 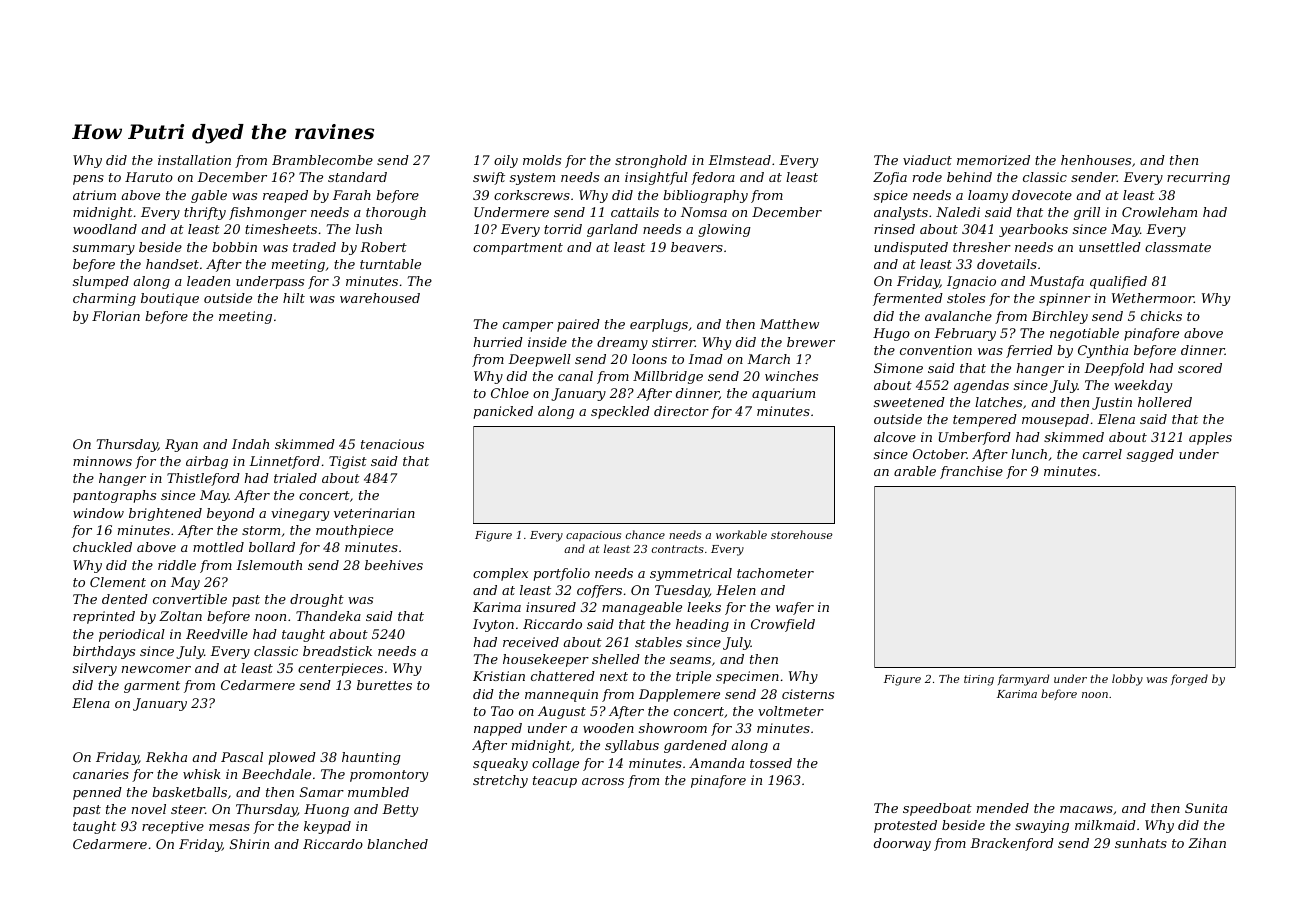 What do you see at coordinates (531, 642) in the screenshot?
I see `received` at bounding box center [531, 642].
